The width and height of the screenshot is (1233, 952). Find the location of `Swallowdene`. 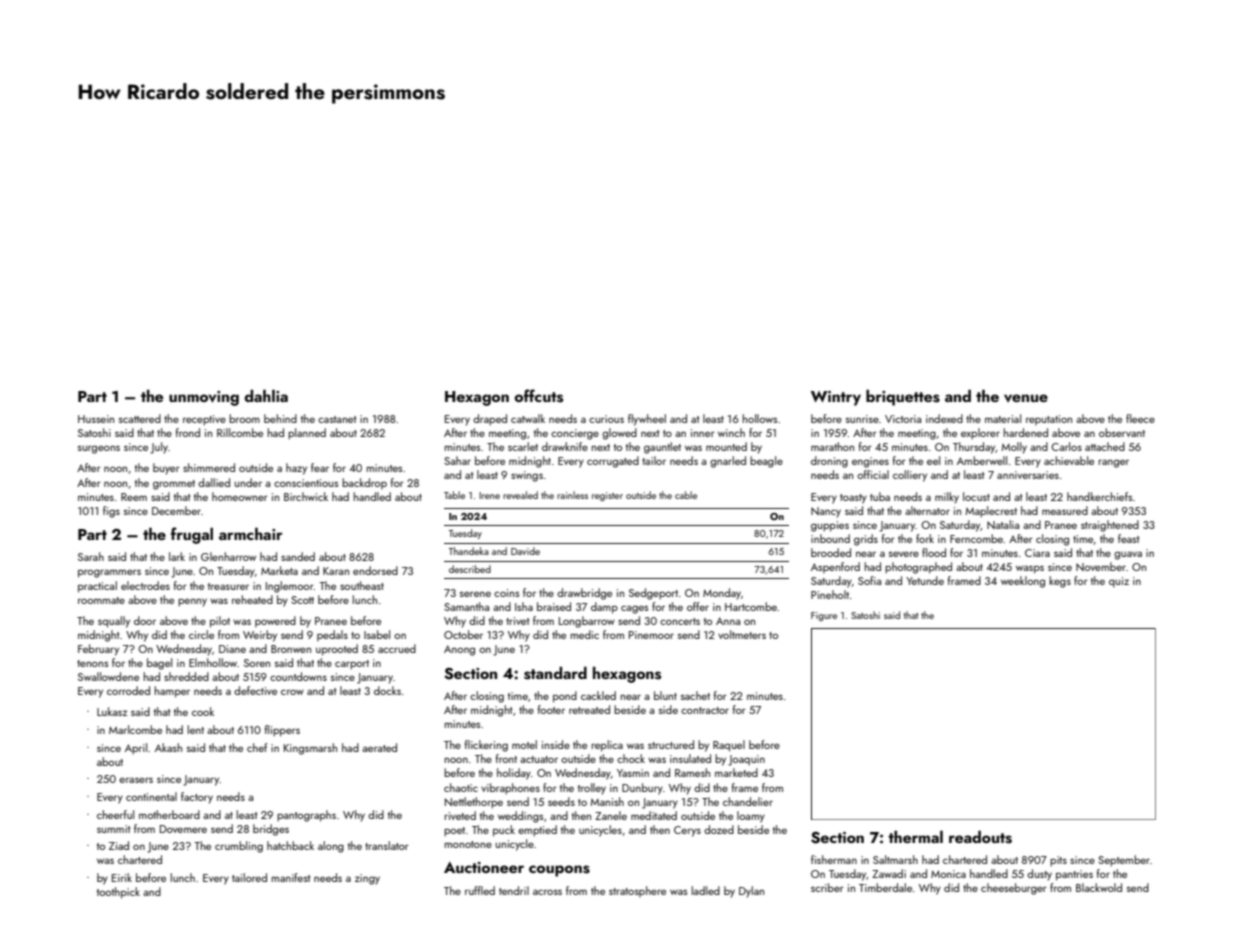

Swallowdene is located at coordinates (108, 676).
